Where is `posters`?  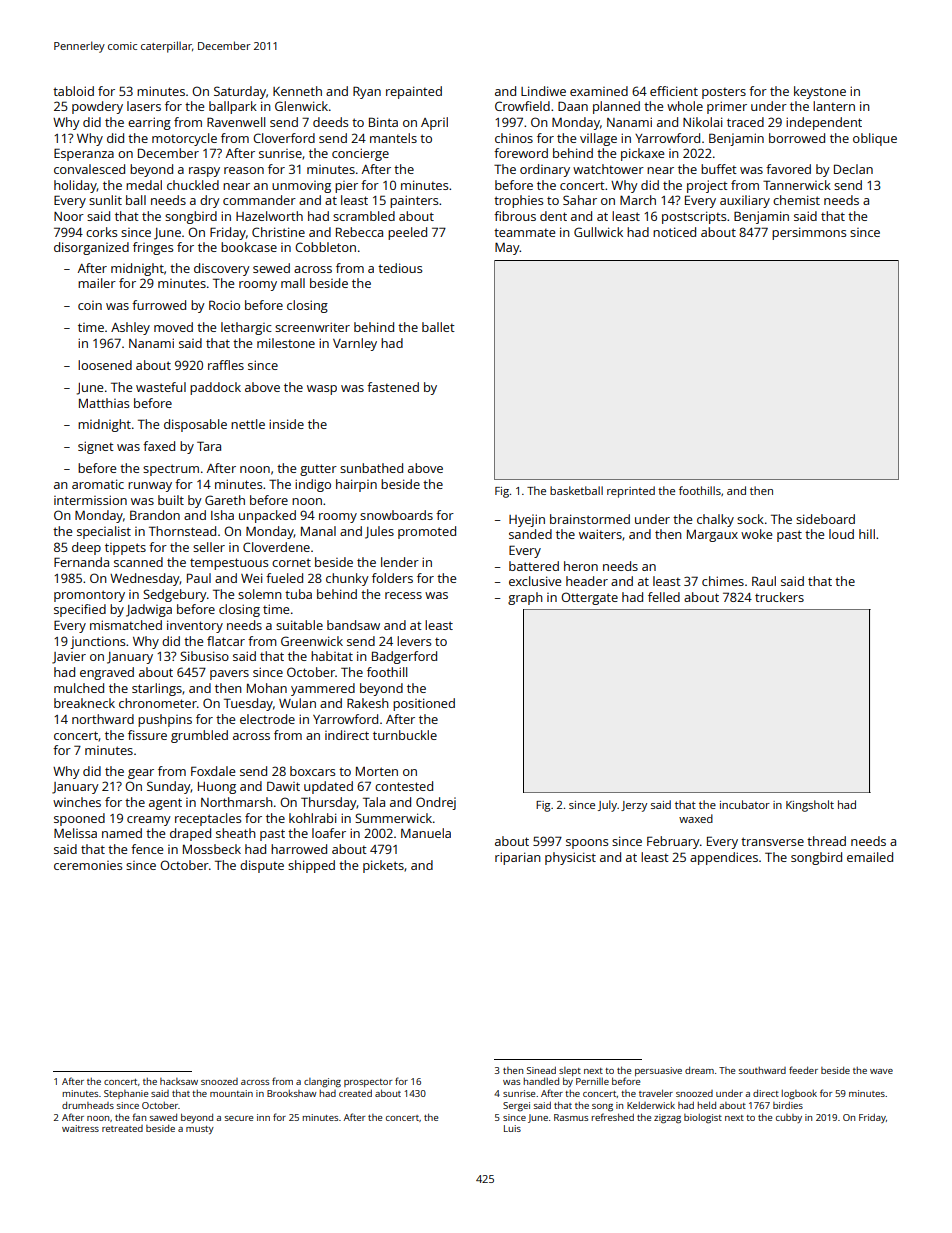 posters is located at coordinates (724, 93).
